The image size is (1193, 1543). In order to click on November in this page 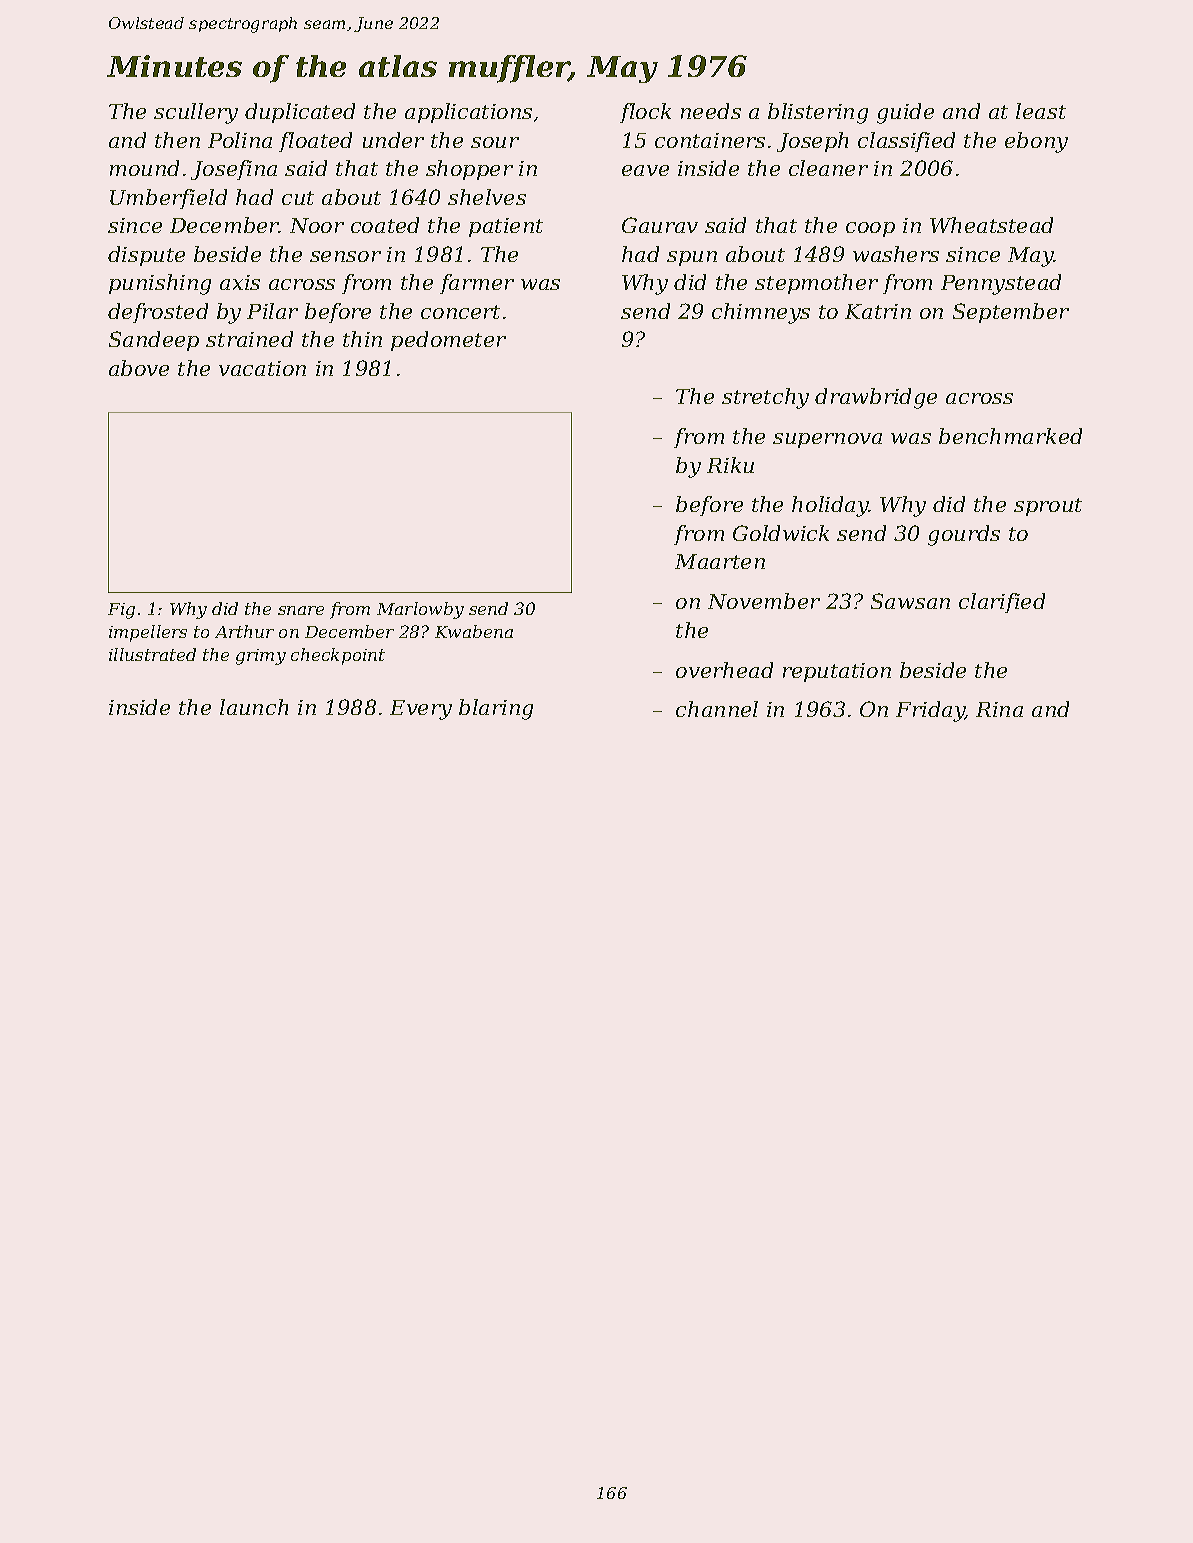, I will do `click(764, 601)`.
